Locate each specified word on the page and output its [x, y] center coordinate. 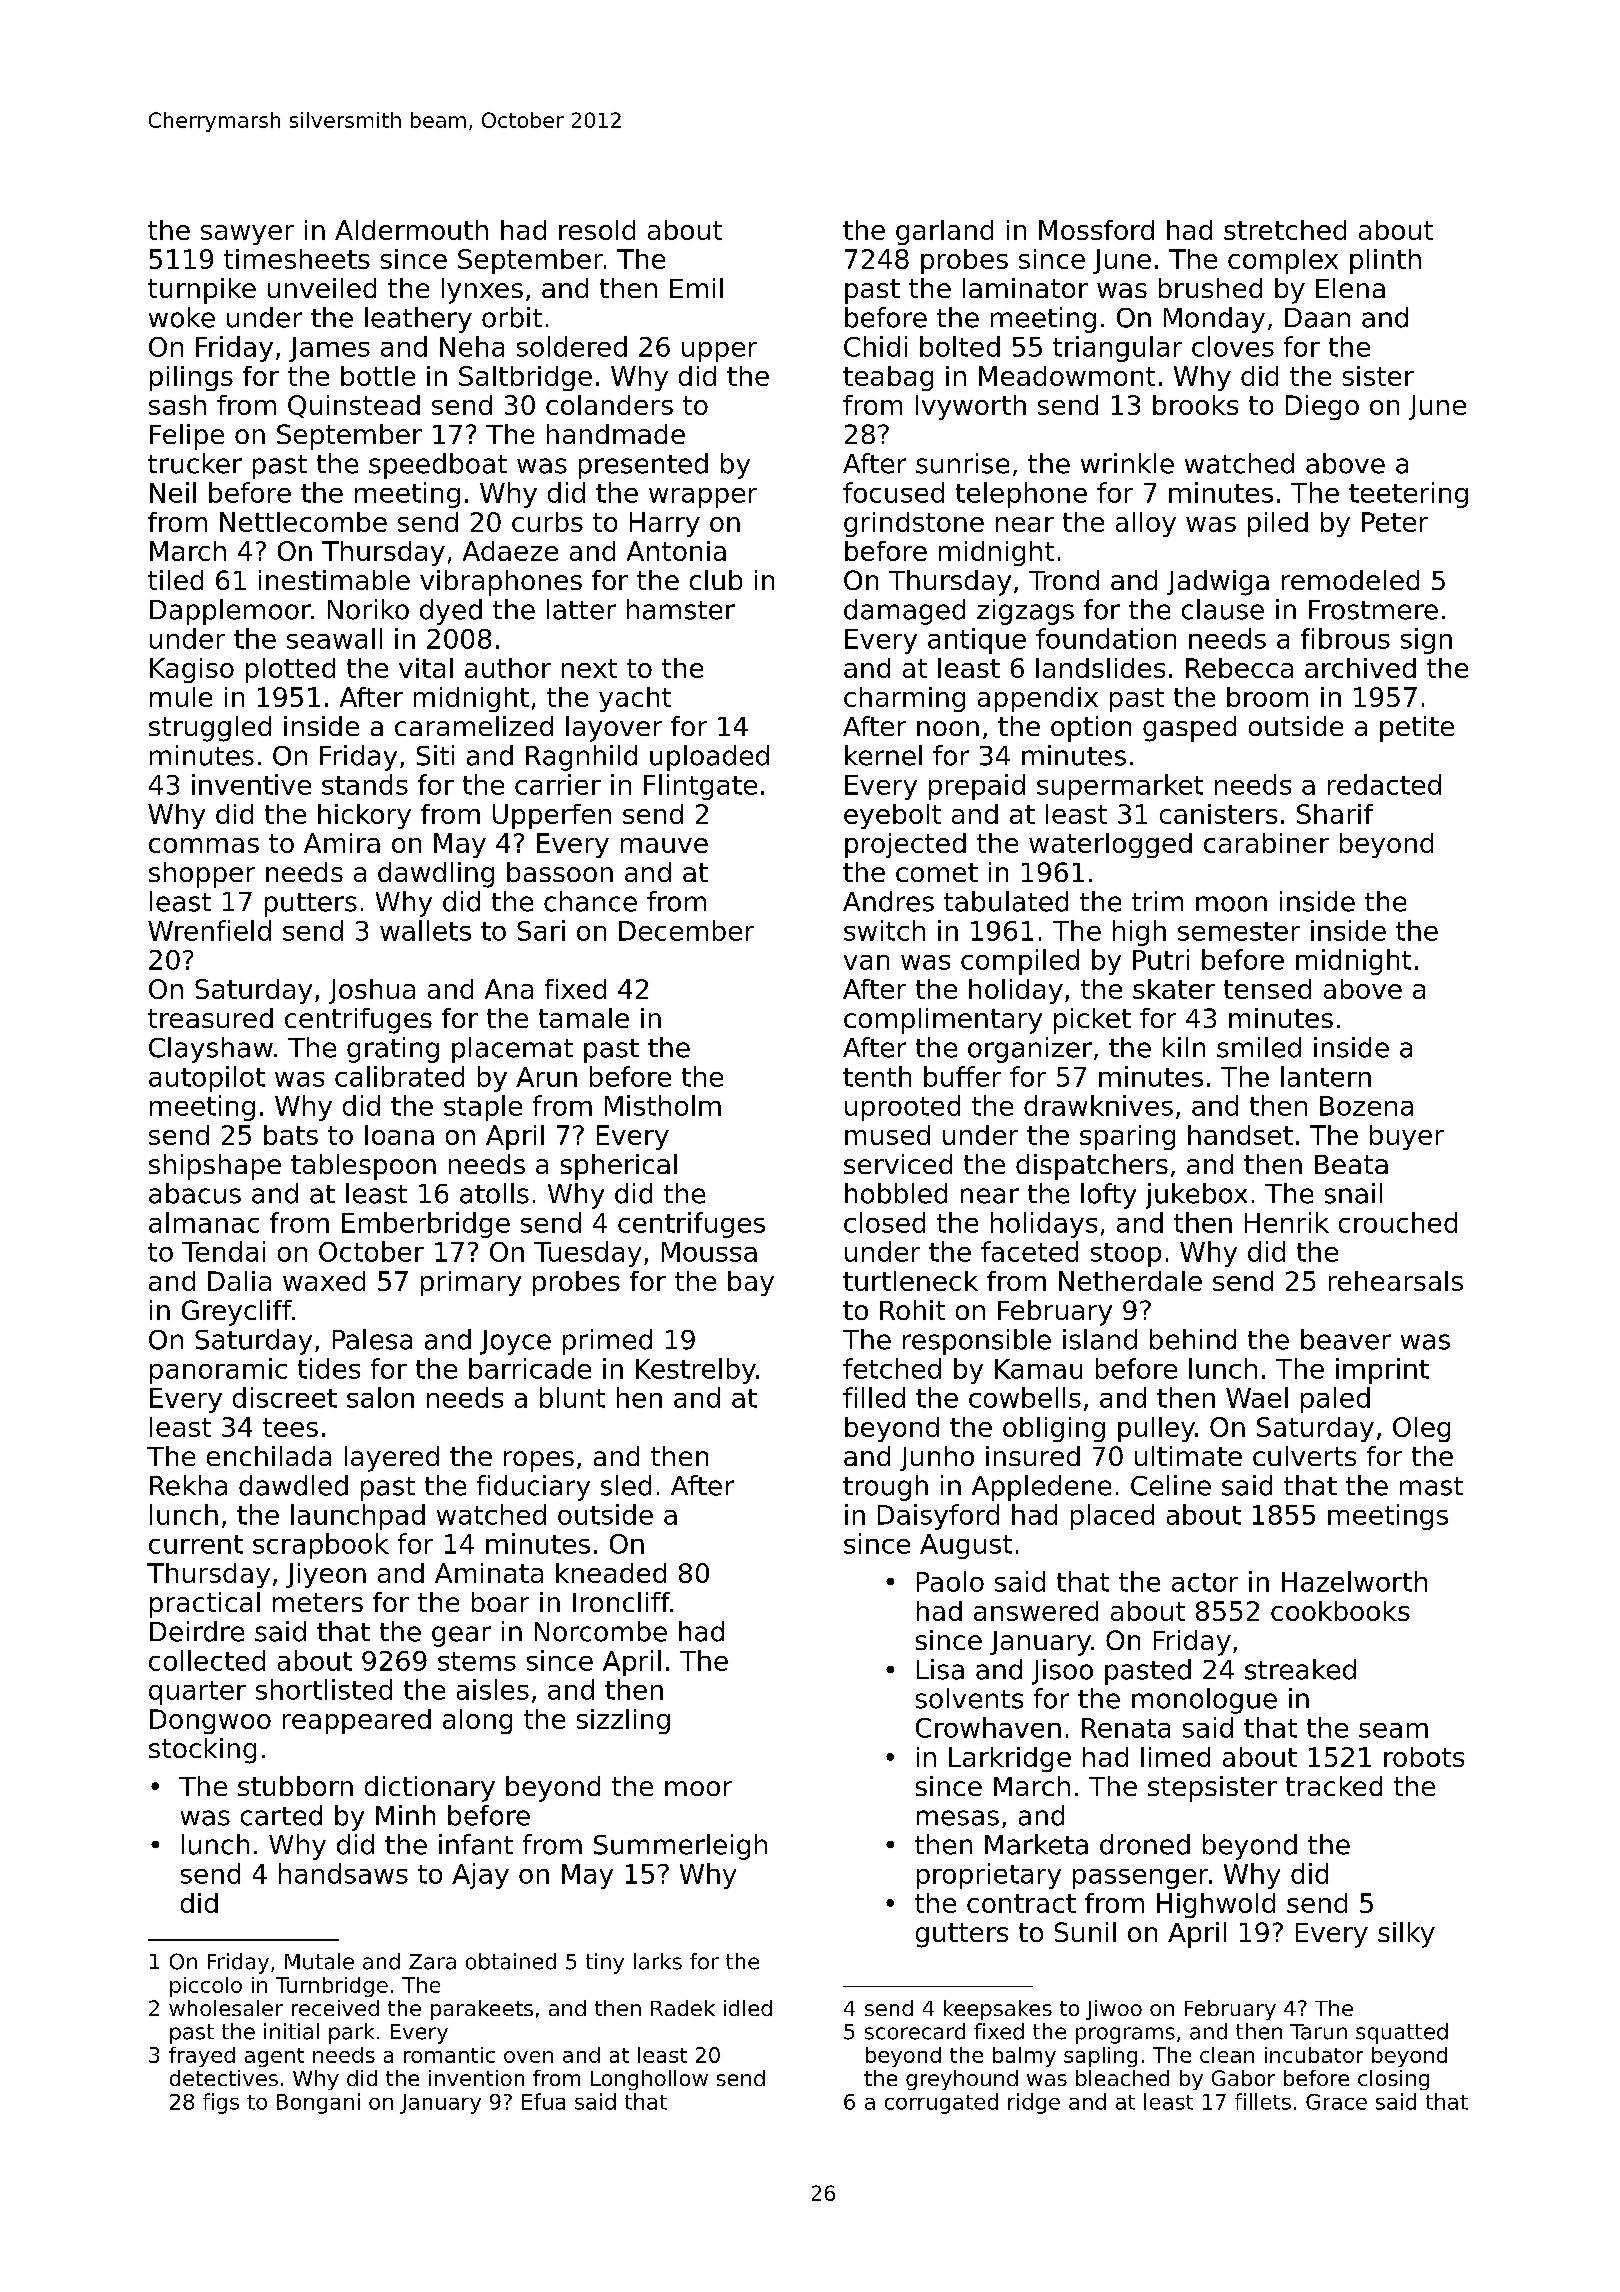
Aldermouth [411, 230]
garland [944, 232]
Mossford [1096, 230]
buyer [1407, 1137]
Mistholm [663, 1105]
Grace [1336, 2102]
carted [281, 1815]
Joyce [515, 1342]
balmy [1024, 2057]
